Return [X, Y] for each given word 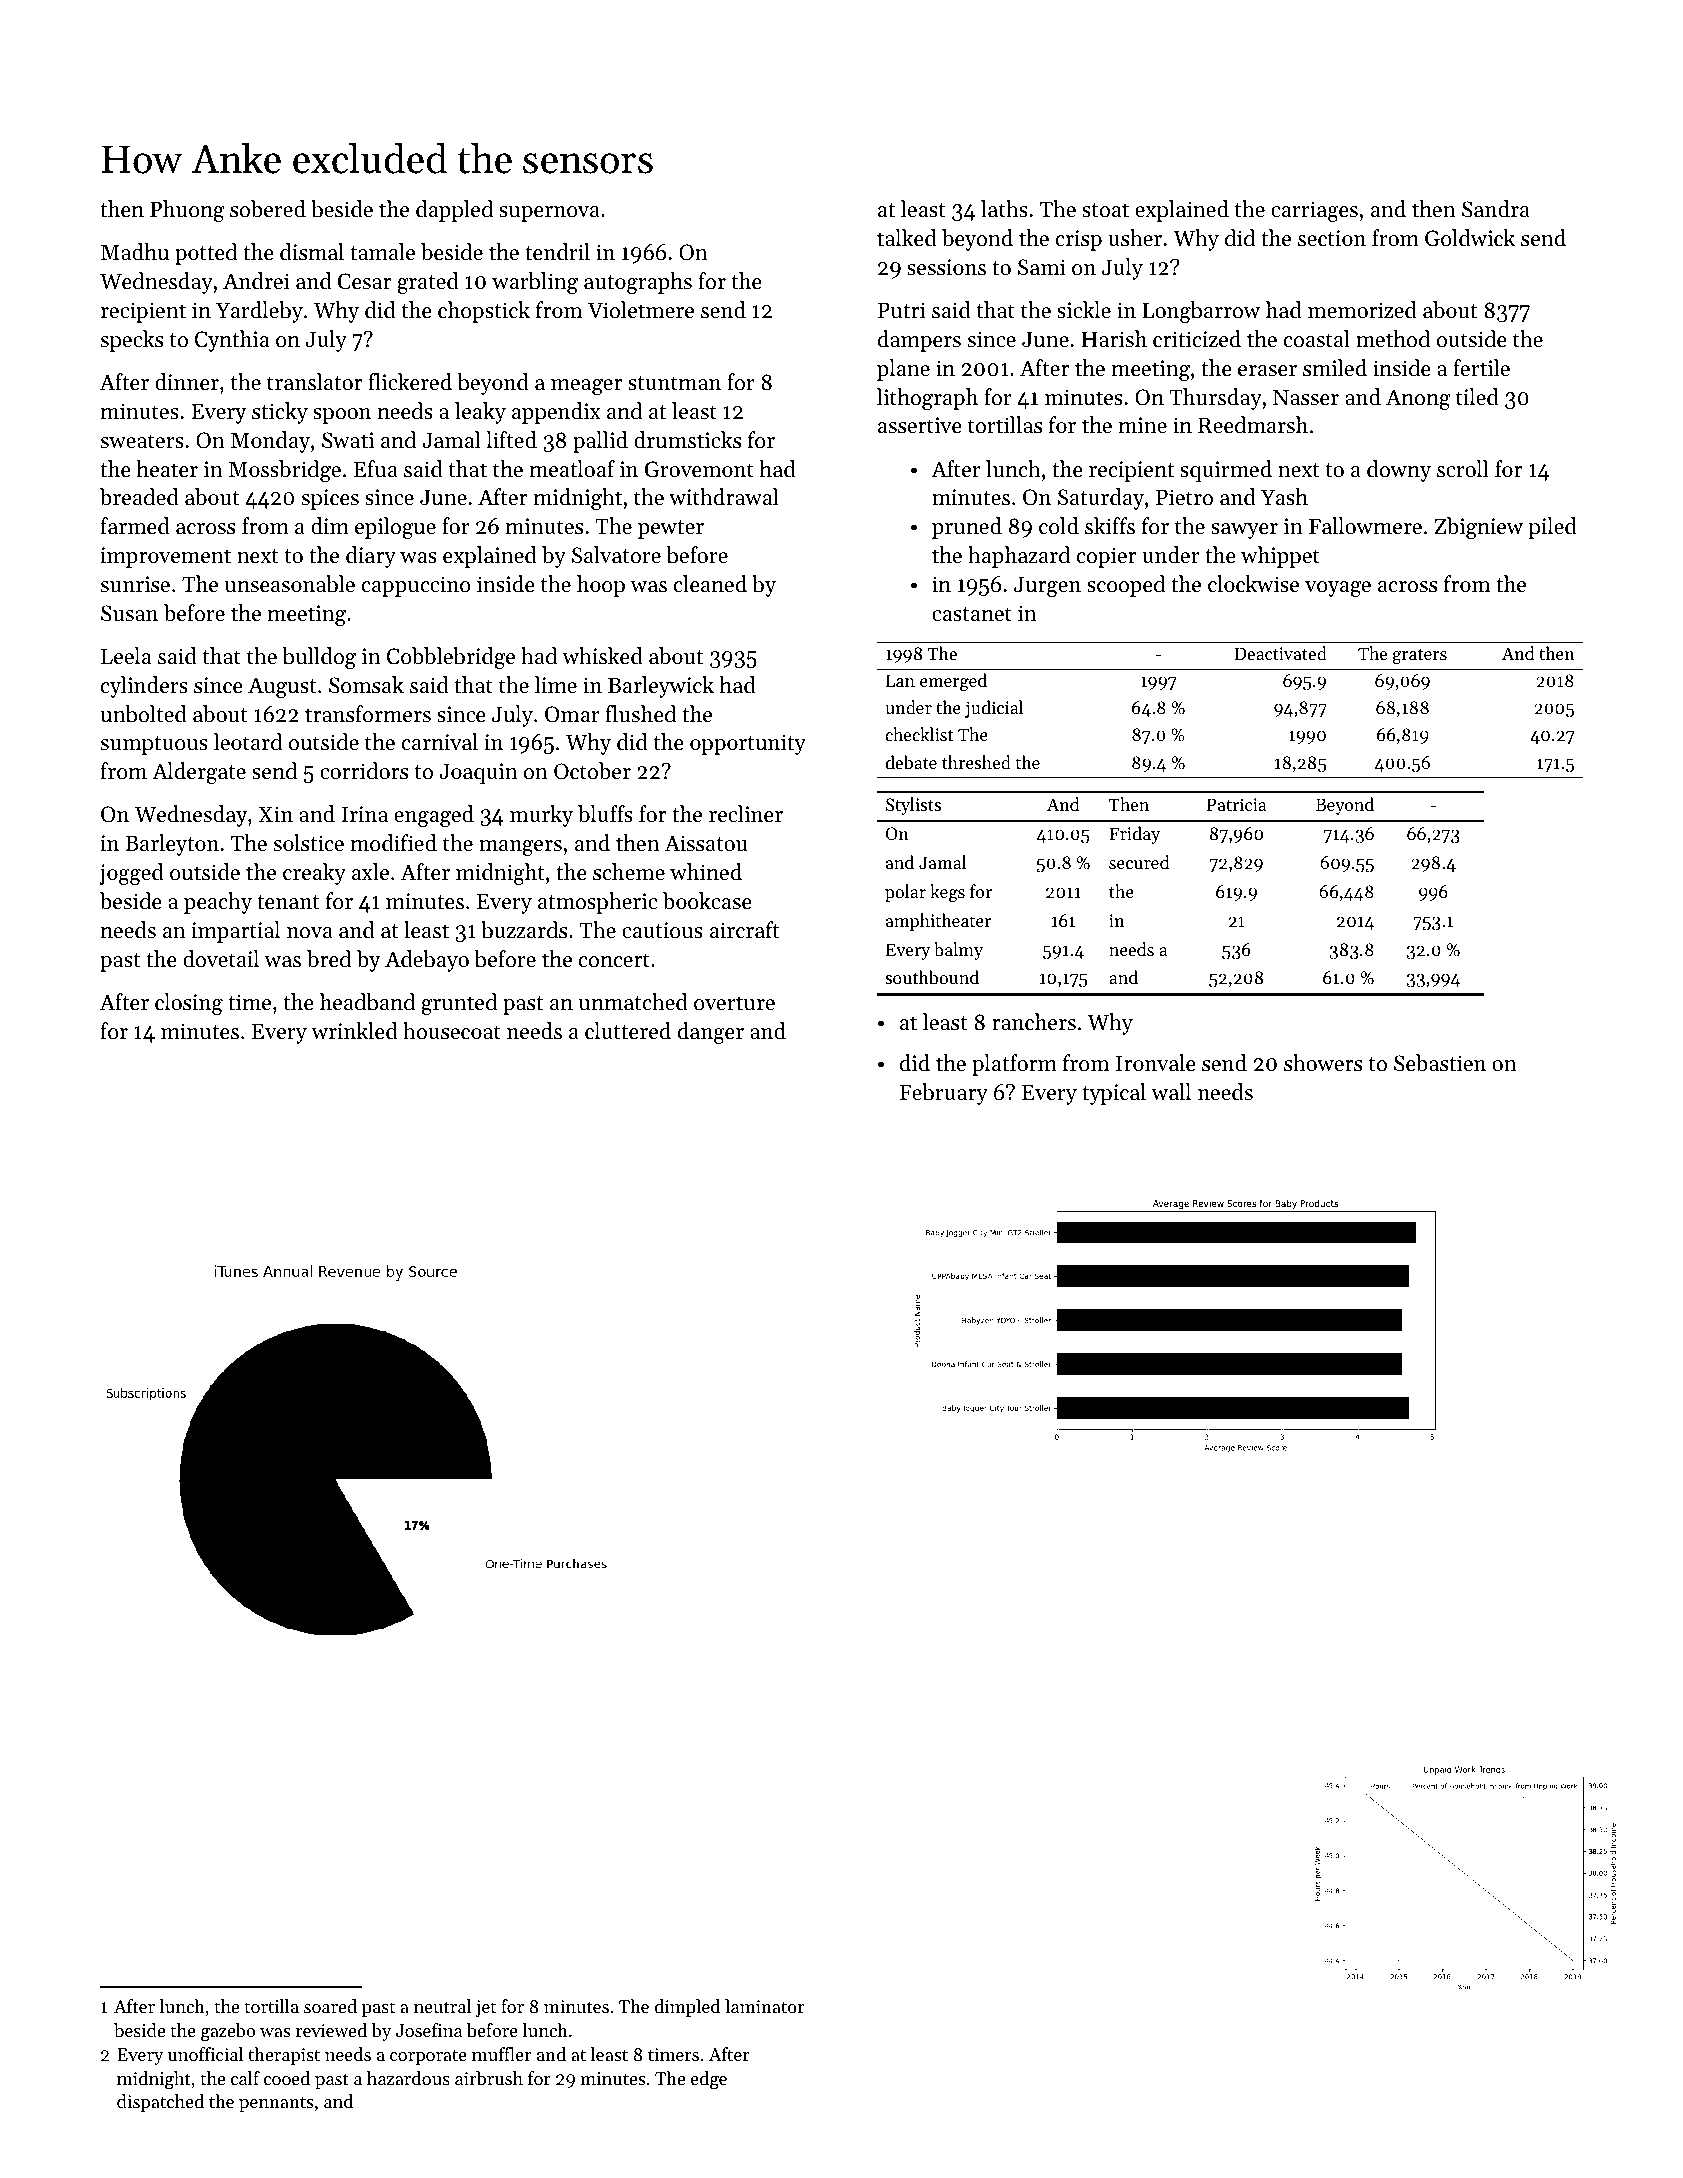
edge [709, 2080]
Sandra [1496, 209]
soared [330, 2006]
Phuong [187, 211]
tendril [557, 252]
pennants [276, 2104]
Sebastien [1440, 1063]
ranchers [1034, 1022]
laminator [765, 2006]
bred [329, 959]
